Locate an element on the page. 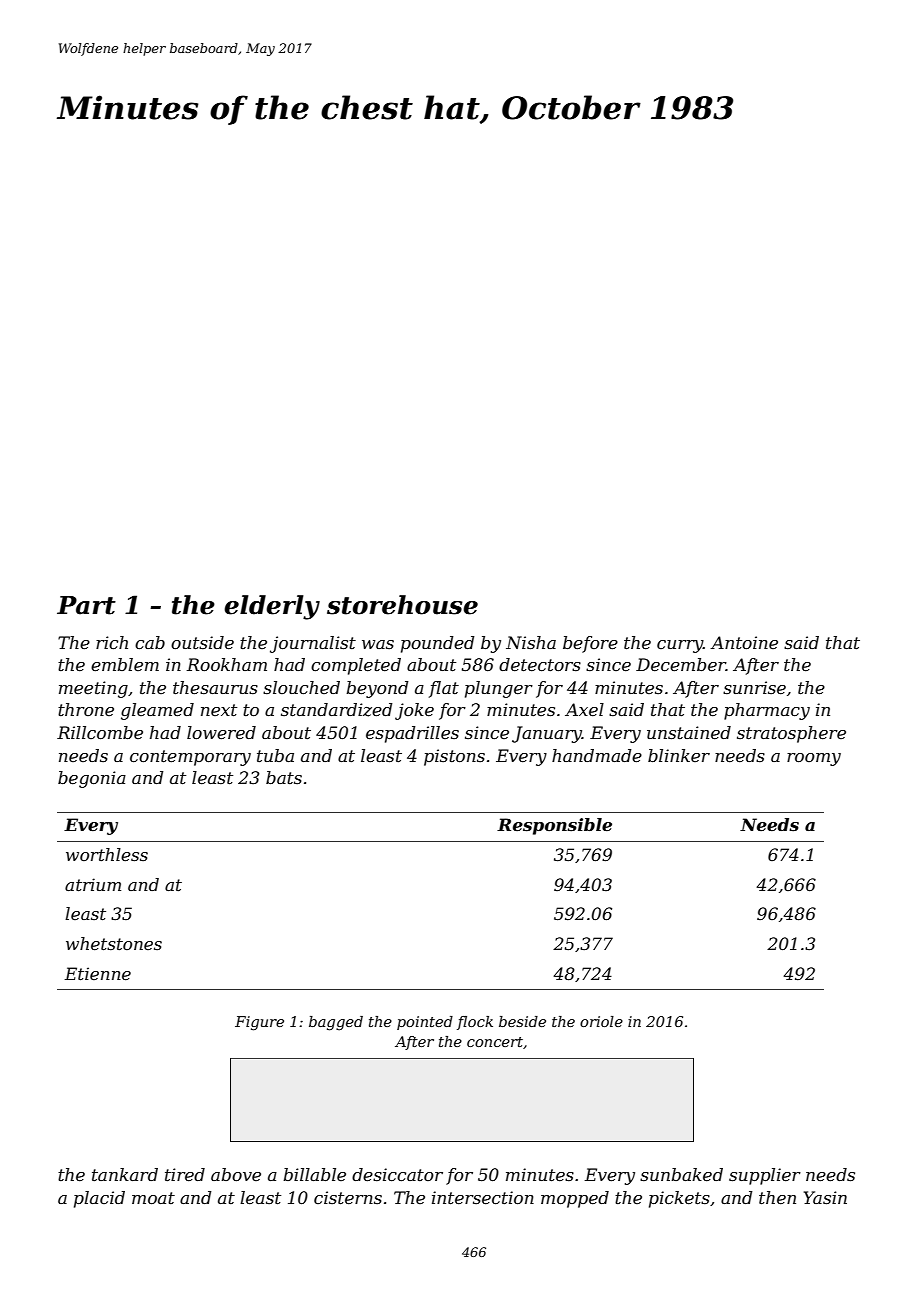 This page has height=1308, width=924. Responsible is located at coordinates (554, 826).
